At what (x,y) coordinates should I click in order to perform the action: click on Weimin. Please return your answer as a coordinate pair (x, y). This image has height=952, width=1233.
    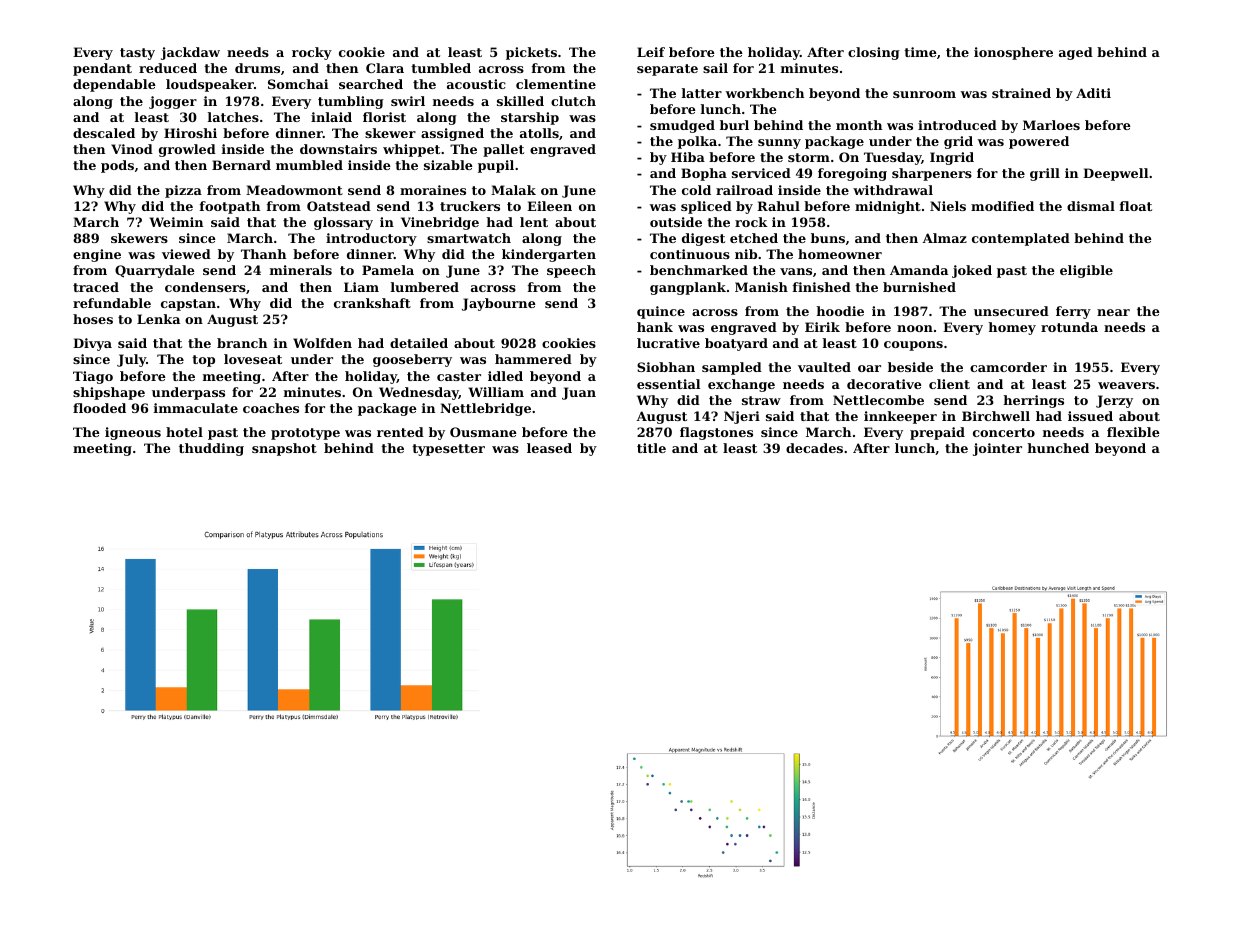
    Looking at the image, I should click on (176, 222).
